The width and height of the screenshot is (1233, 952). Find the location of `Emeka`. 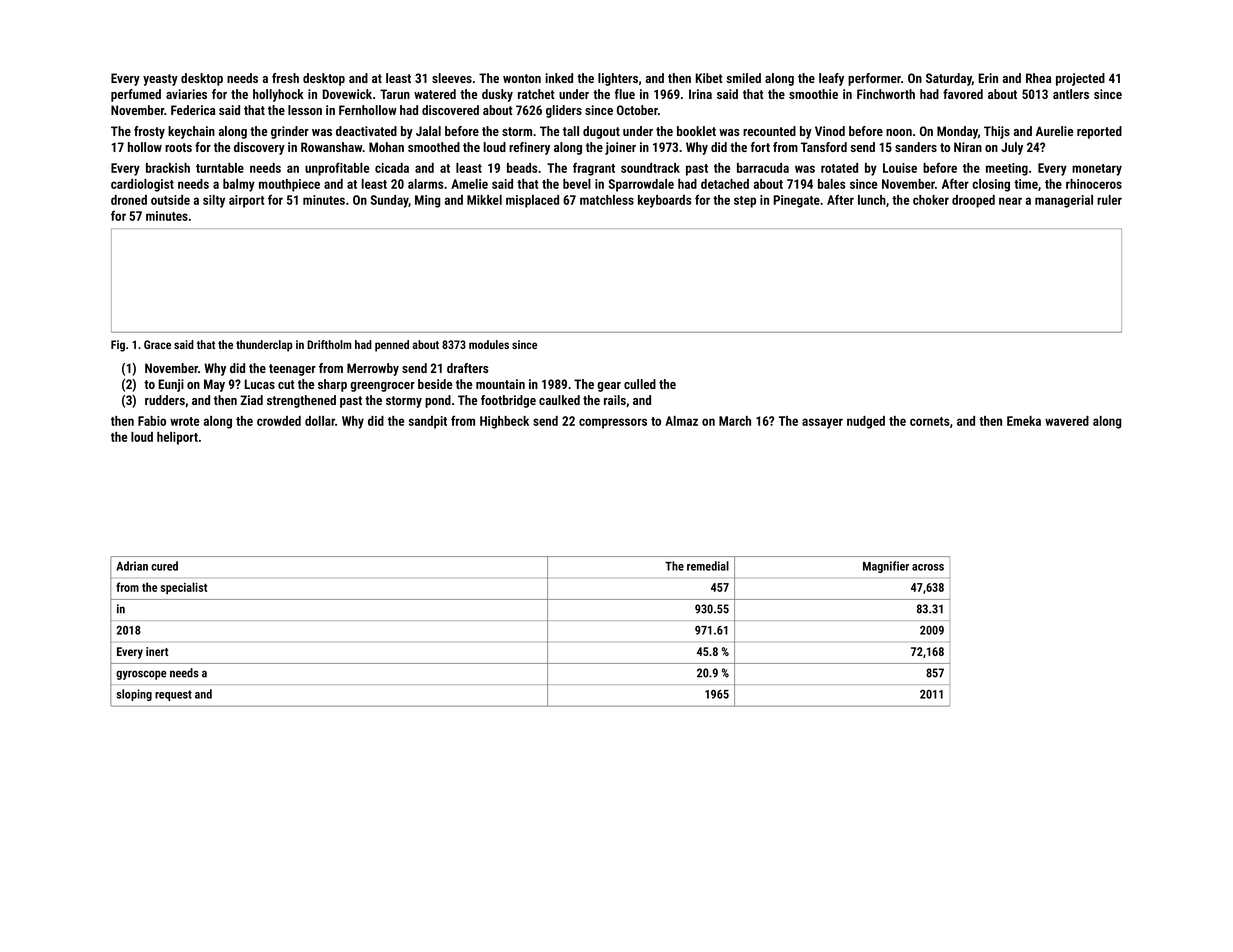

Emeka is located at coordinates (1024, 421).
